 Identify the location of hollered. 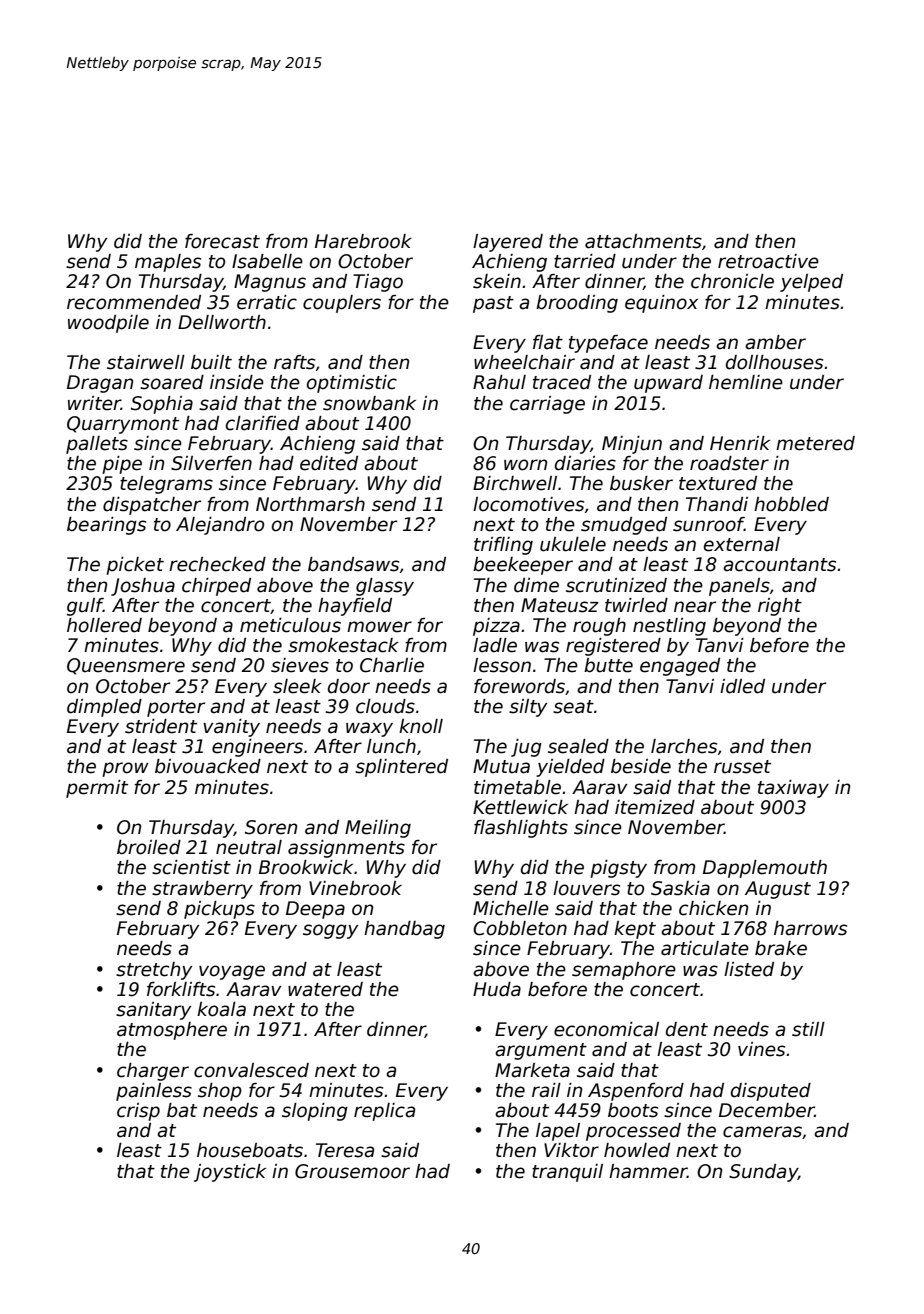
(104, 625).
